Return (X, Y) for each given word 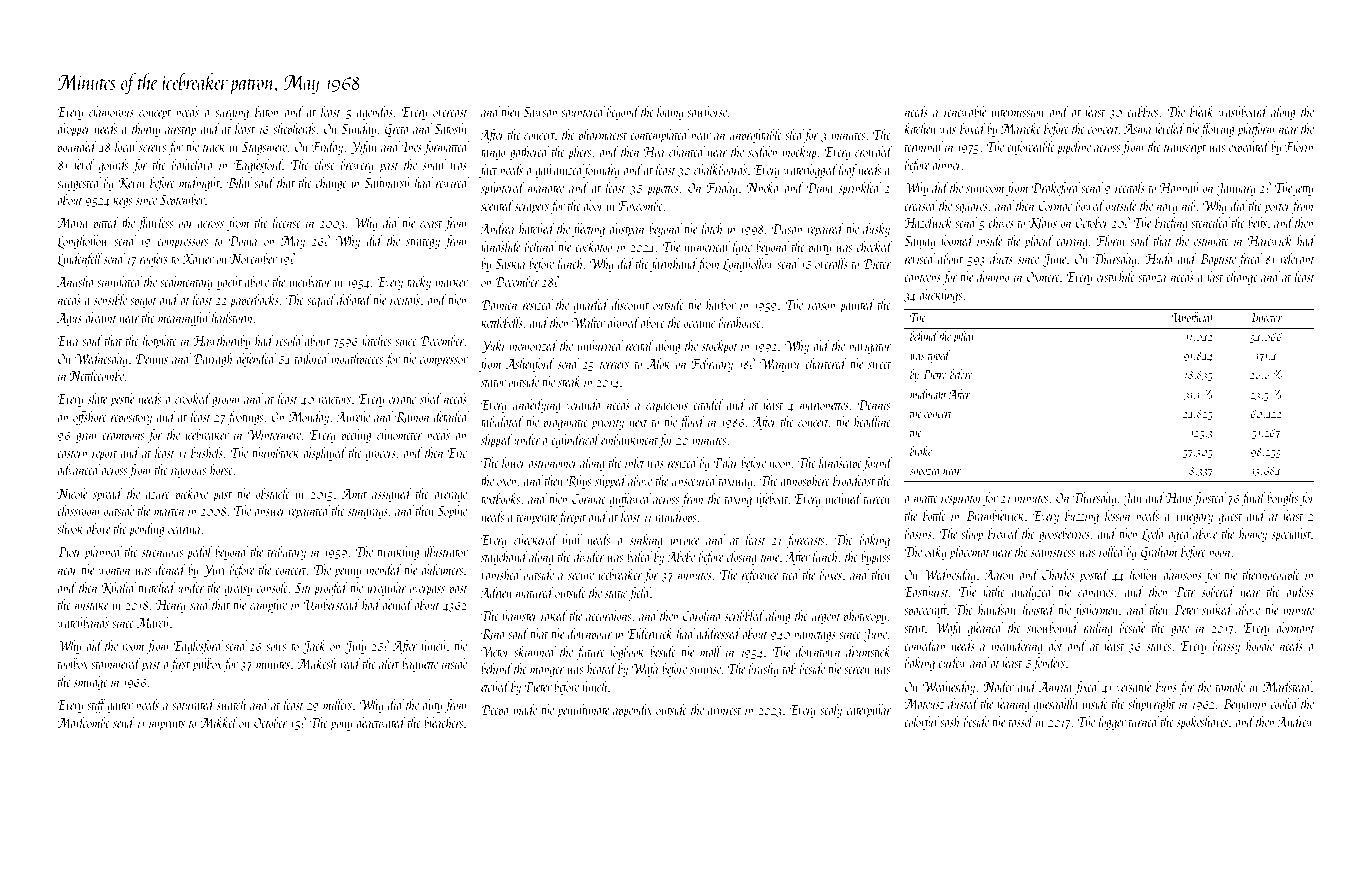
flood (692, 423)
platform (1256, 130)
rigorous (189, 472)
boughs (1283, 499)
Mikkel (218, 722)
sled (794, 134)
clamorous (111, 111)
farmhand (674, 265)
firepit (572, 518)
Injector (1266, 319)
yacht (229, 283)
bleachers (444, 722)
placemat (969, 553)
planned (103, 553)
